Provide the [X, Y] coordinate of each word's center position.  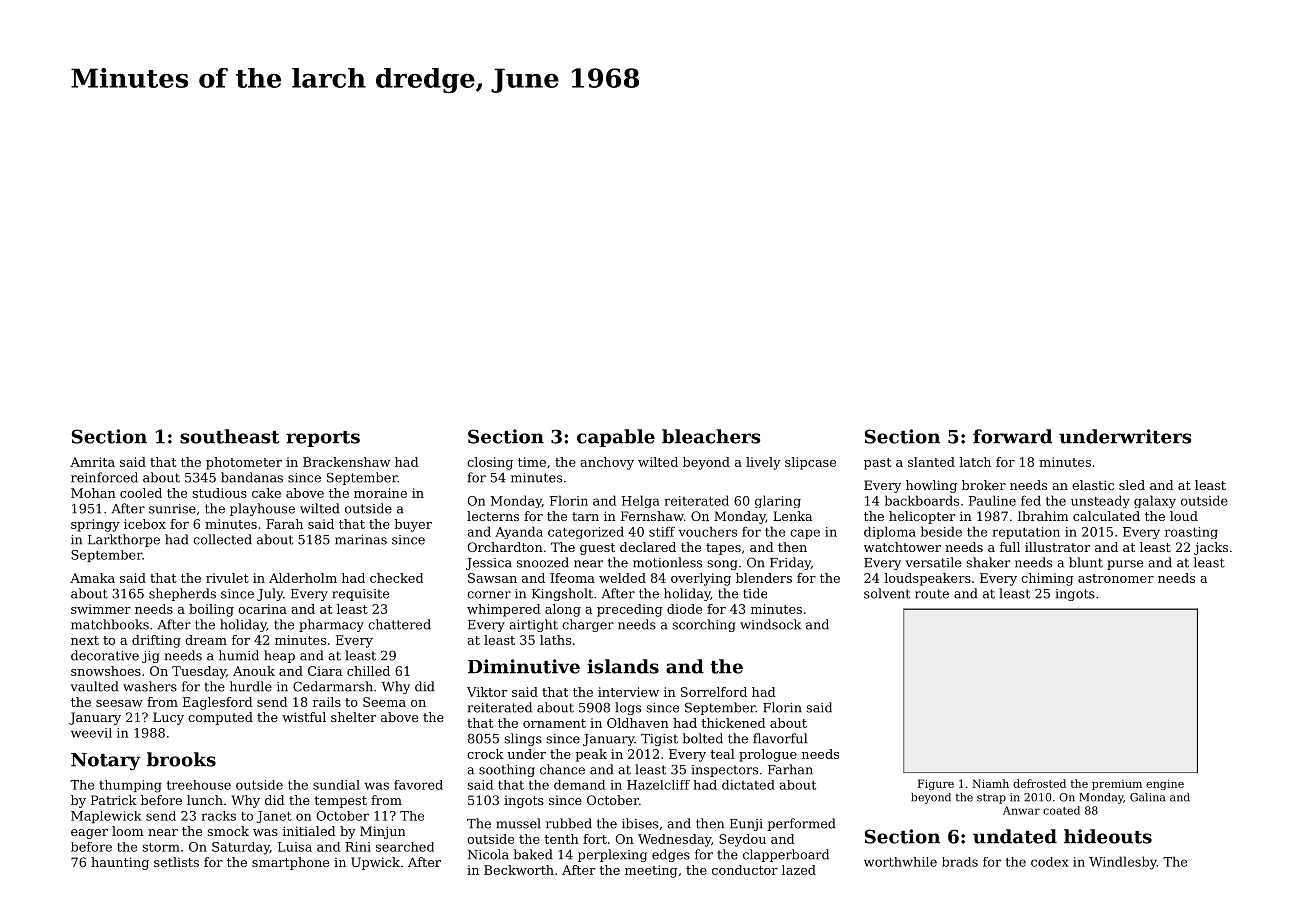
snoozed [543, 562]
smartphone [290, 863]
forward [1012, 436]
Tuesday [199, 672]
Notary [106, 762]
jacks [1211, 548]
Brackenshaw [347, 462]
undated [1015, 836]
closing [490, 463]
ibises [640, 823]
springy [95, 525]
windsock [770, 624]
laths [555, 640]
